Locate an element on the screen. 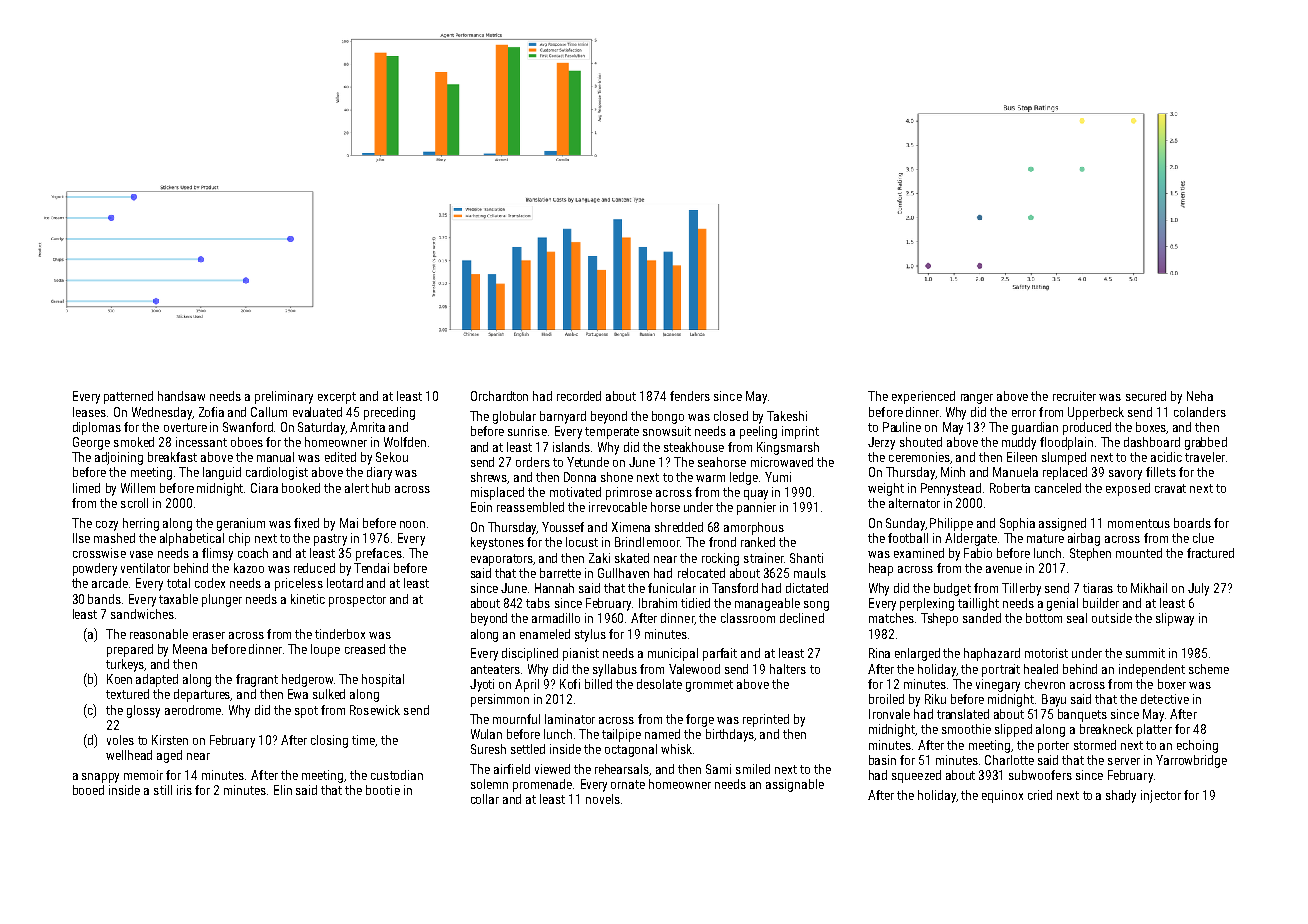  Meena is located at coordinates (190, 649).
